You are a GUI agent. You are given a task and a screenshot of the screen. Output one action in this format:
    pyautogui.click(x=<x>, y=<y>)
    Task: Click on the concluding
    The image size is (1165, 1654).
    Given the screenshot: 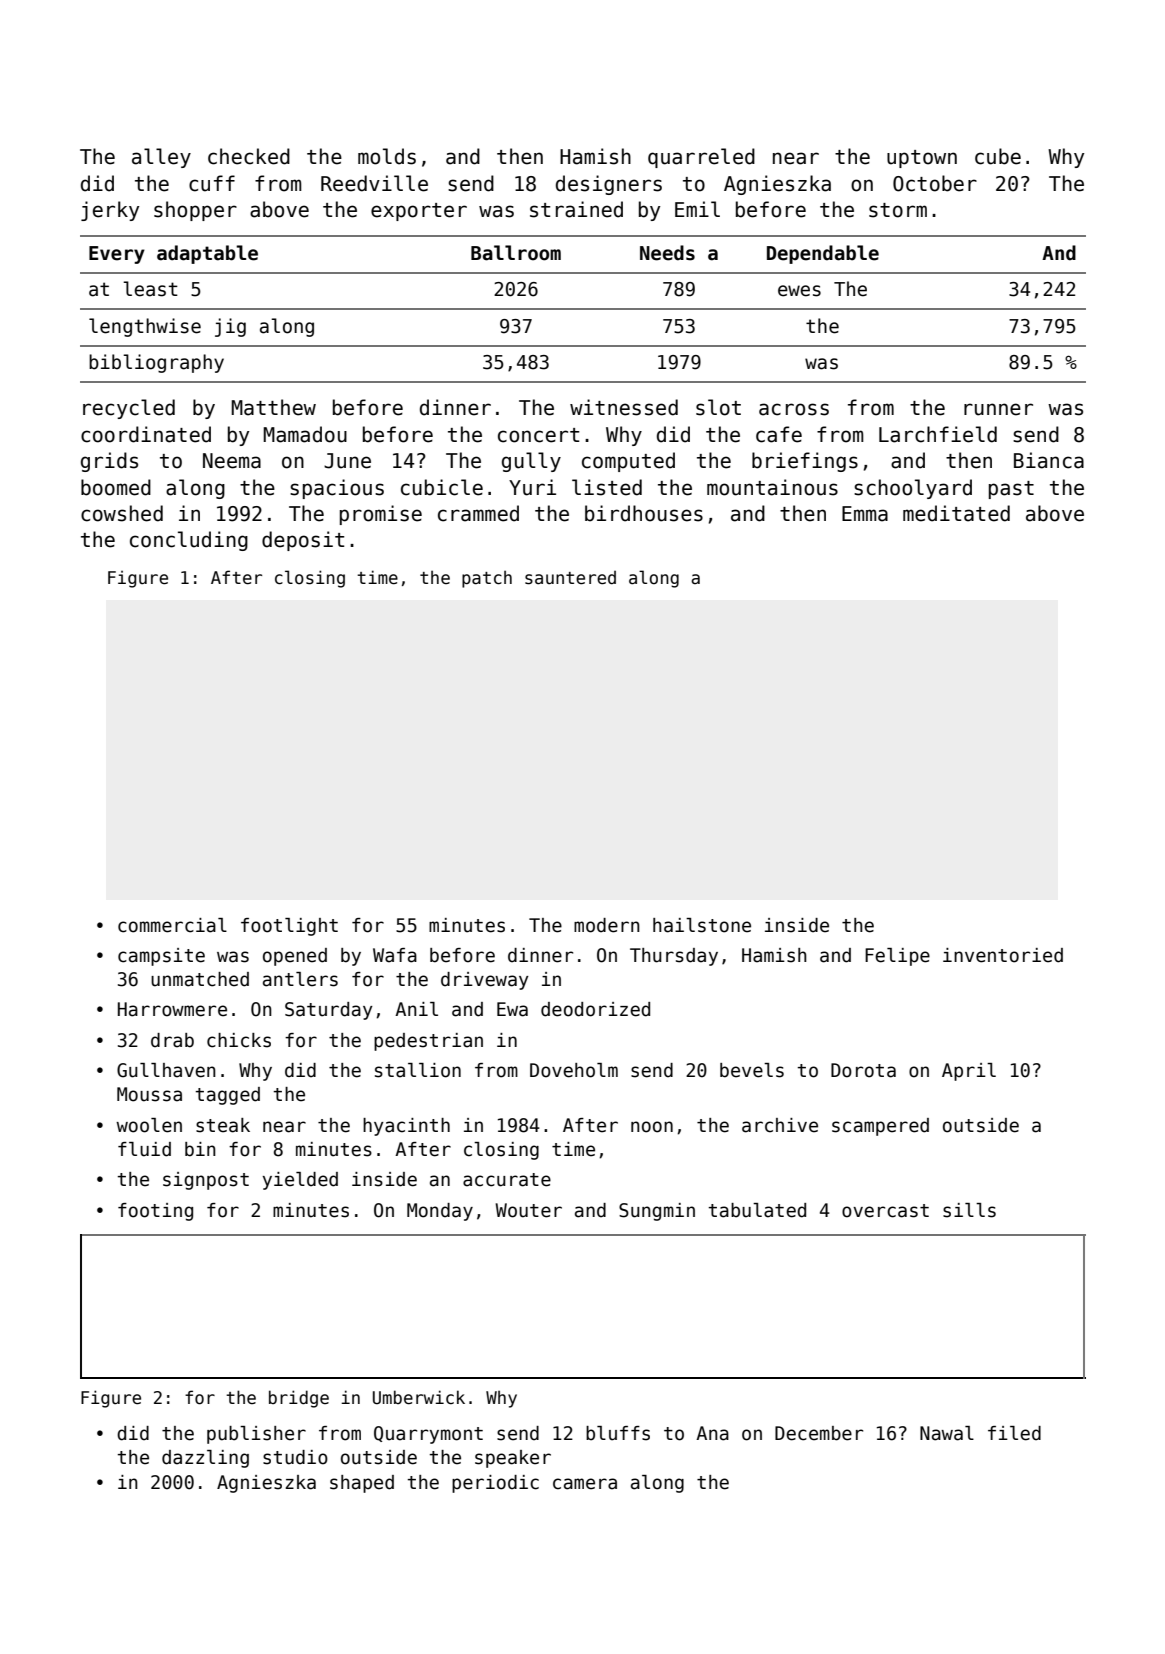 What is the action you would take?
    pyautogui.click(x=189, y=541)
